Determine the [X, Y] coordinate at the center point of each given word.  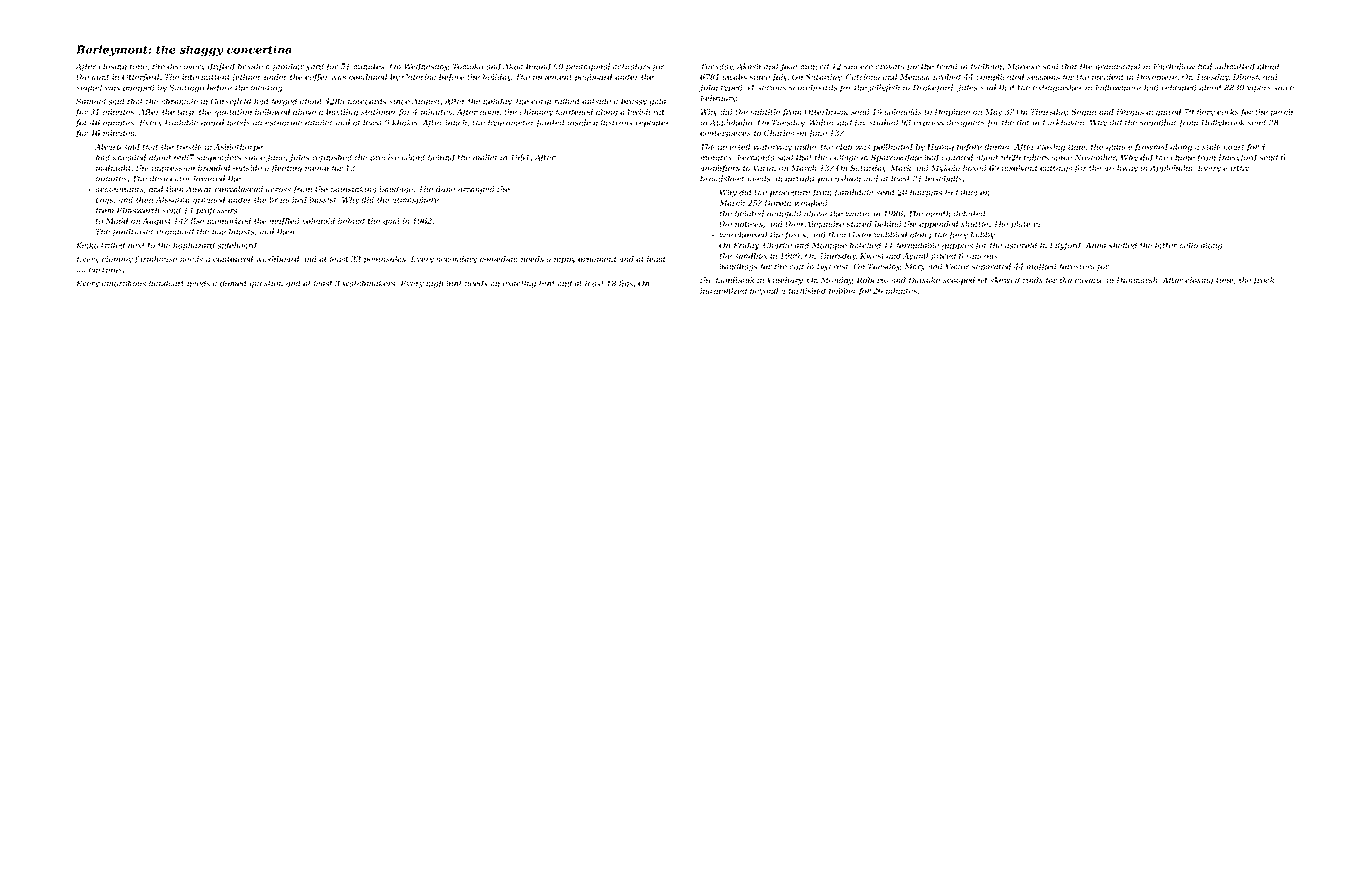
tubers [1036, 157]
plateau [1025, 224]
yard [315, 67]
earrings [105, 271]
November [1095, 157]
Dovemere [1156, 77]
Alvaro [108, 147]
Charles [779, 133]
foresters [1077, 267]
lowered [209, 178]
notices [749, 224]
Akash [748, 66]
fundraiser [133, 232]
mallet [485, 157]
